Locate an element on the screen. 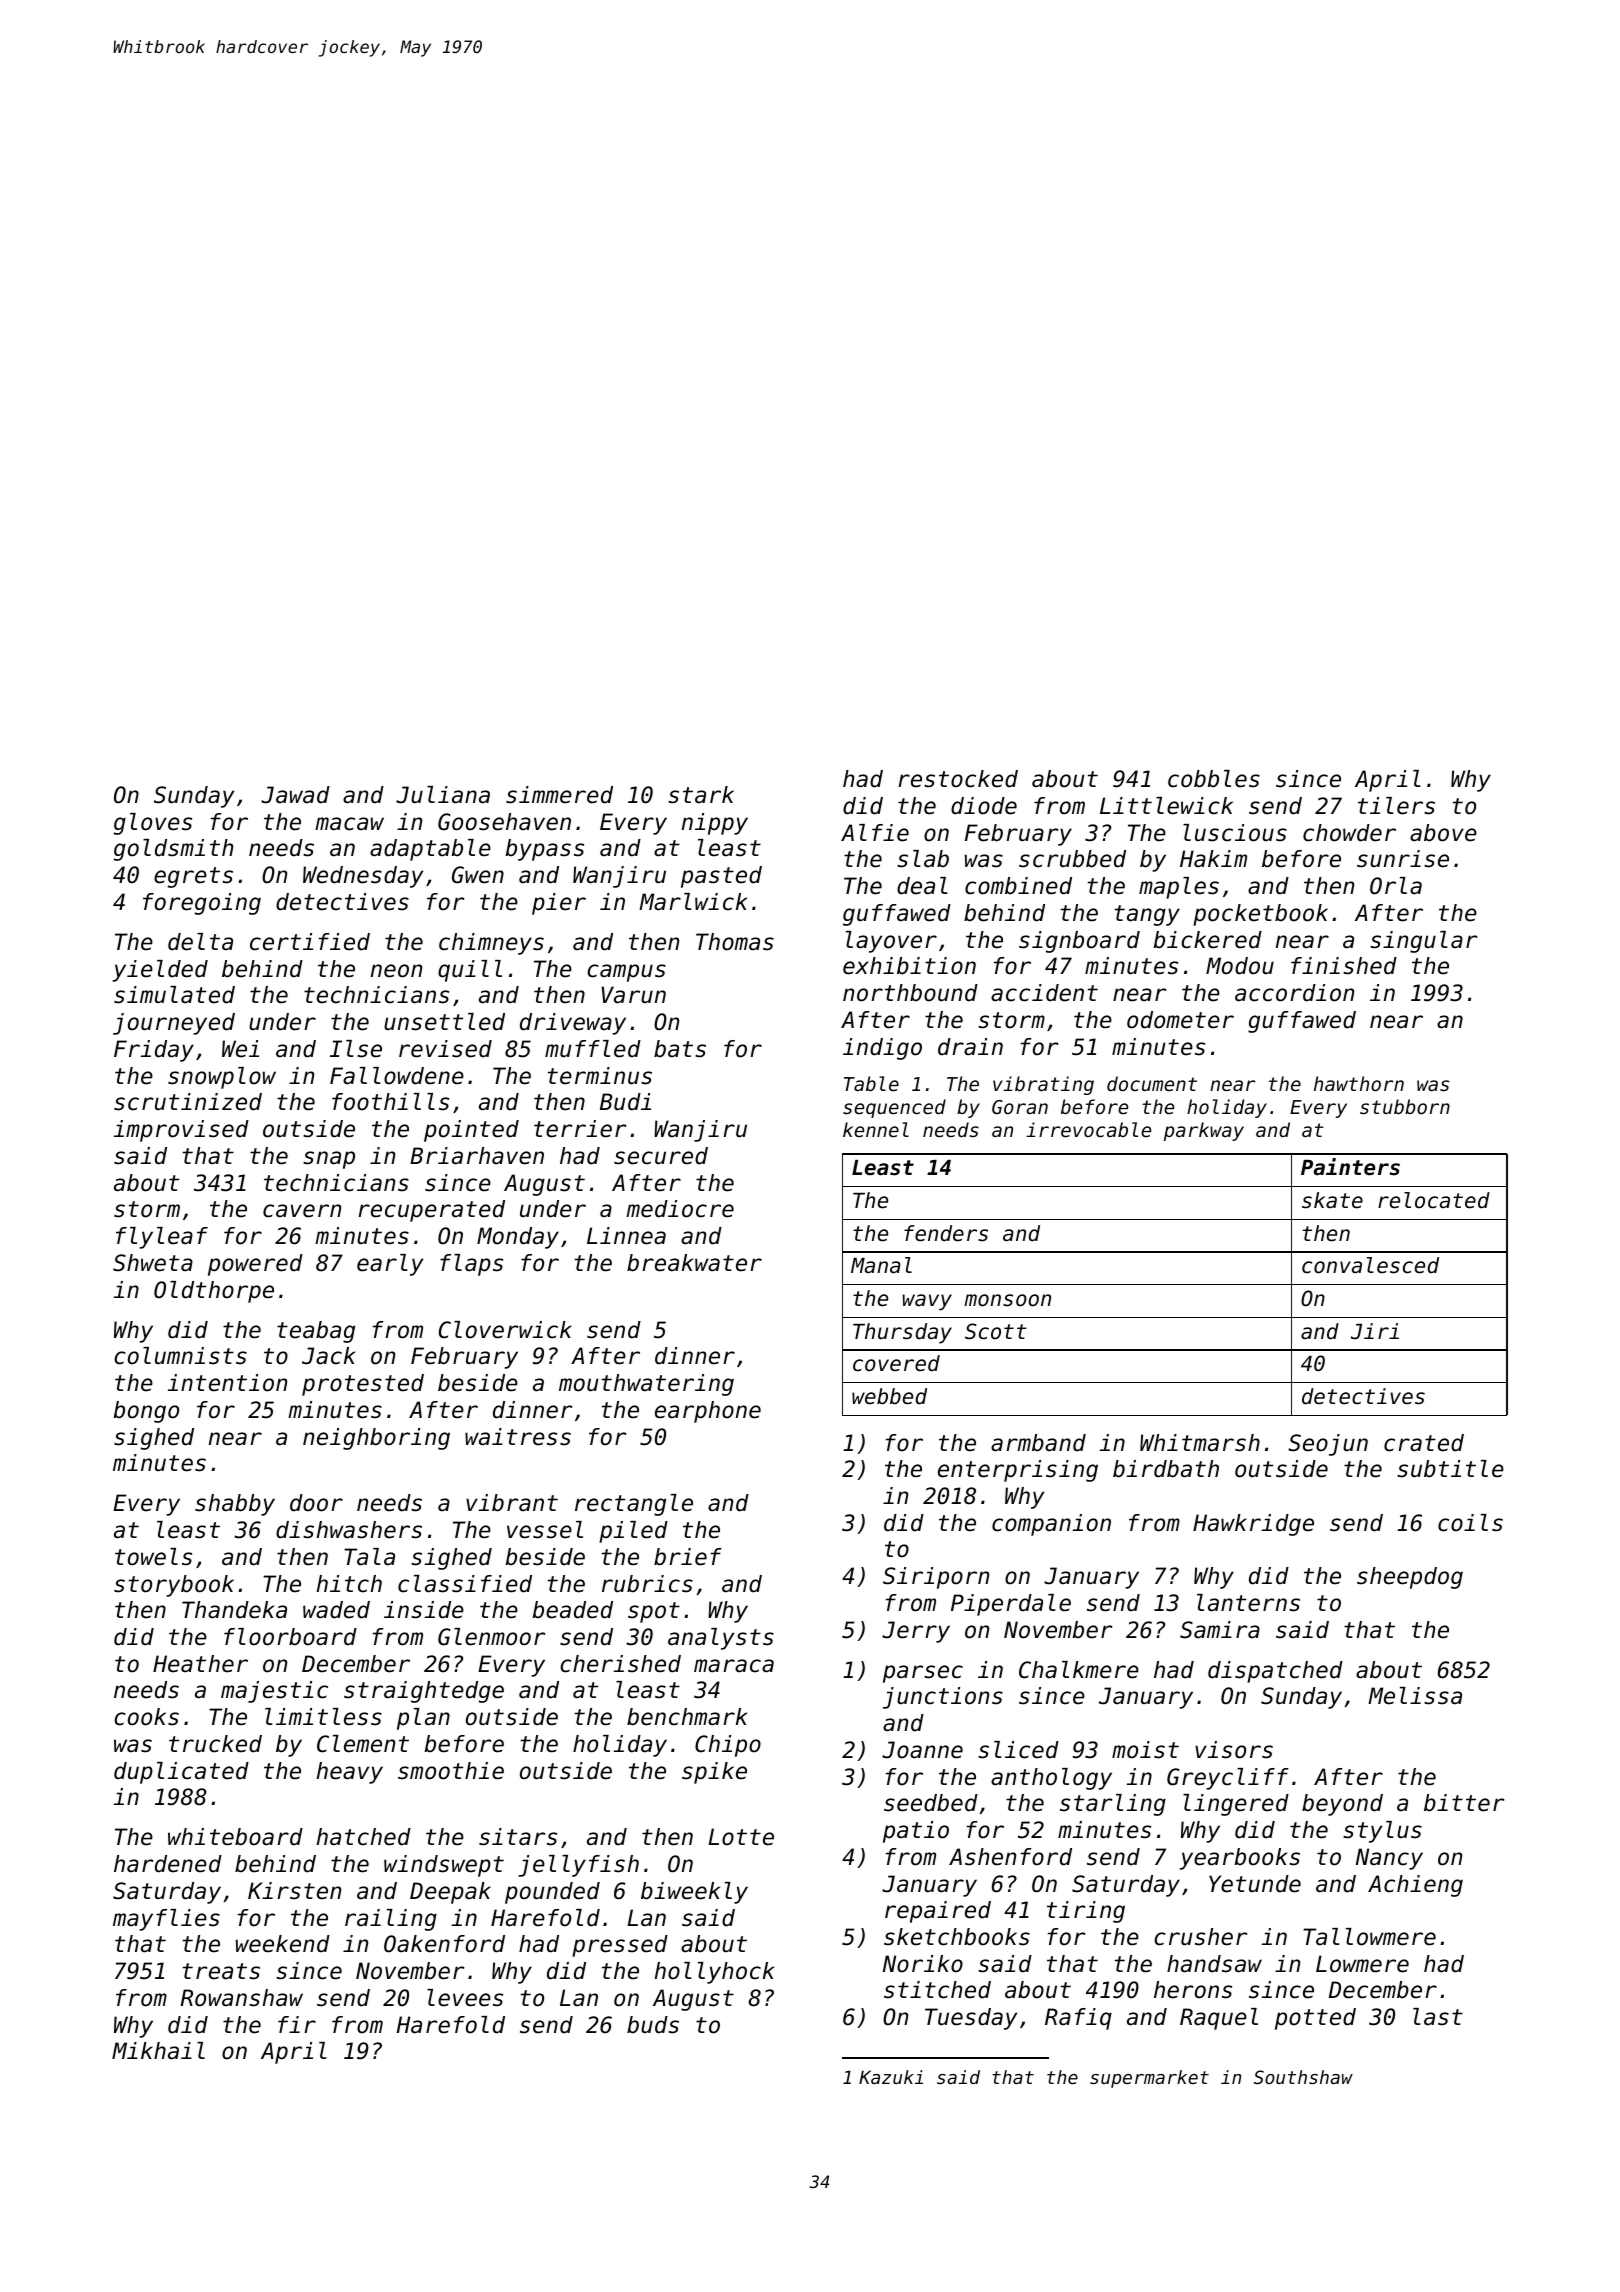 Image resolution: width=1620 pixels, height=2292 pixels. beyond is located at coordinates (1342, 1805).
